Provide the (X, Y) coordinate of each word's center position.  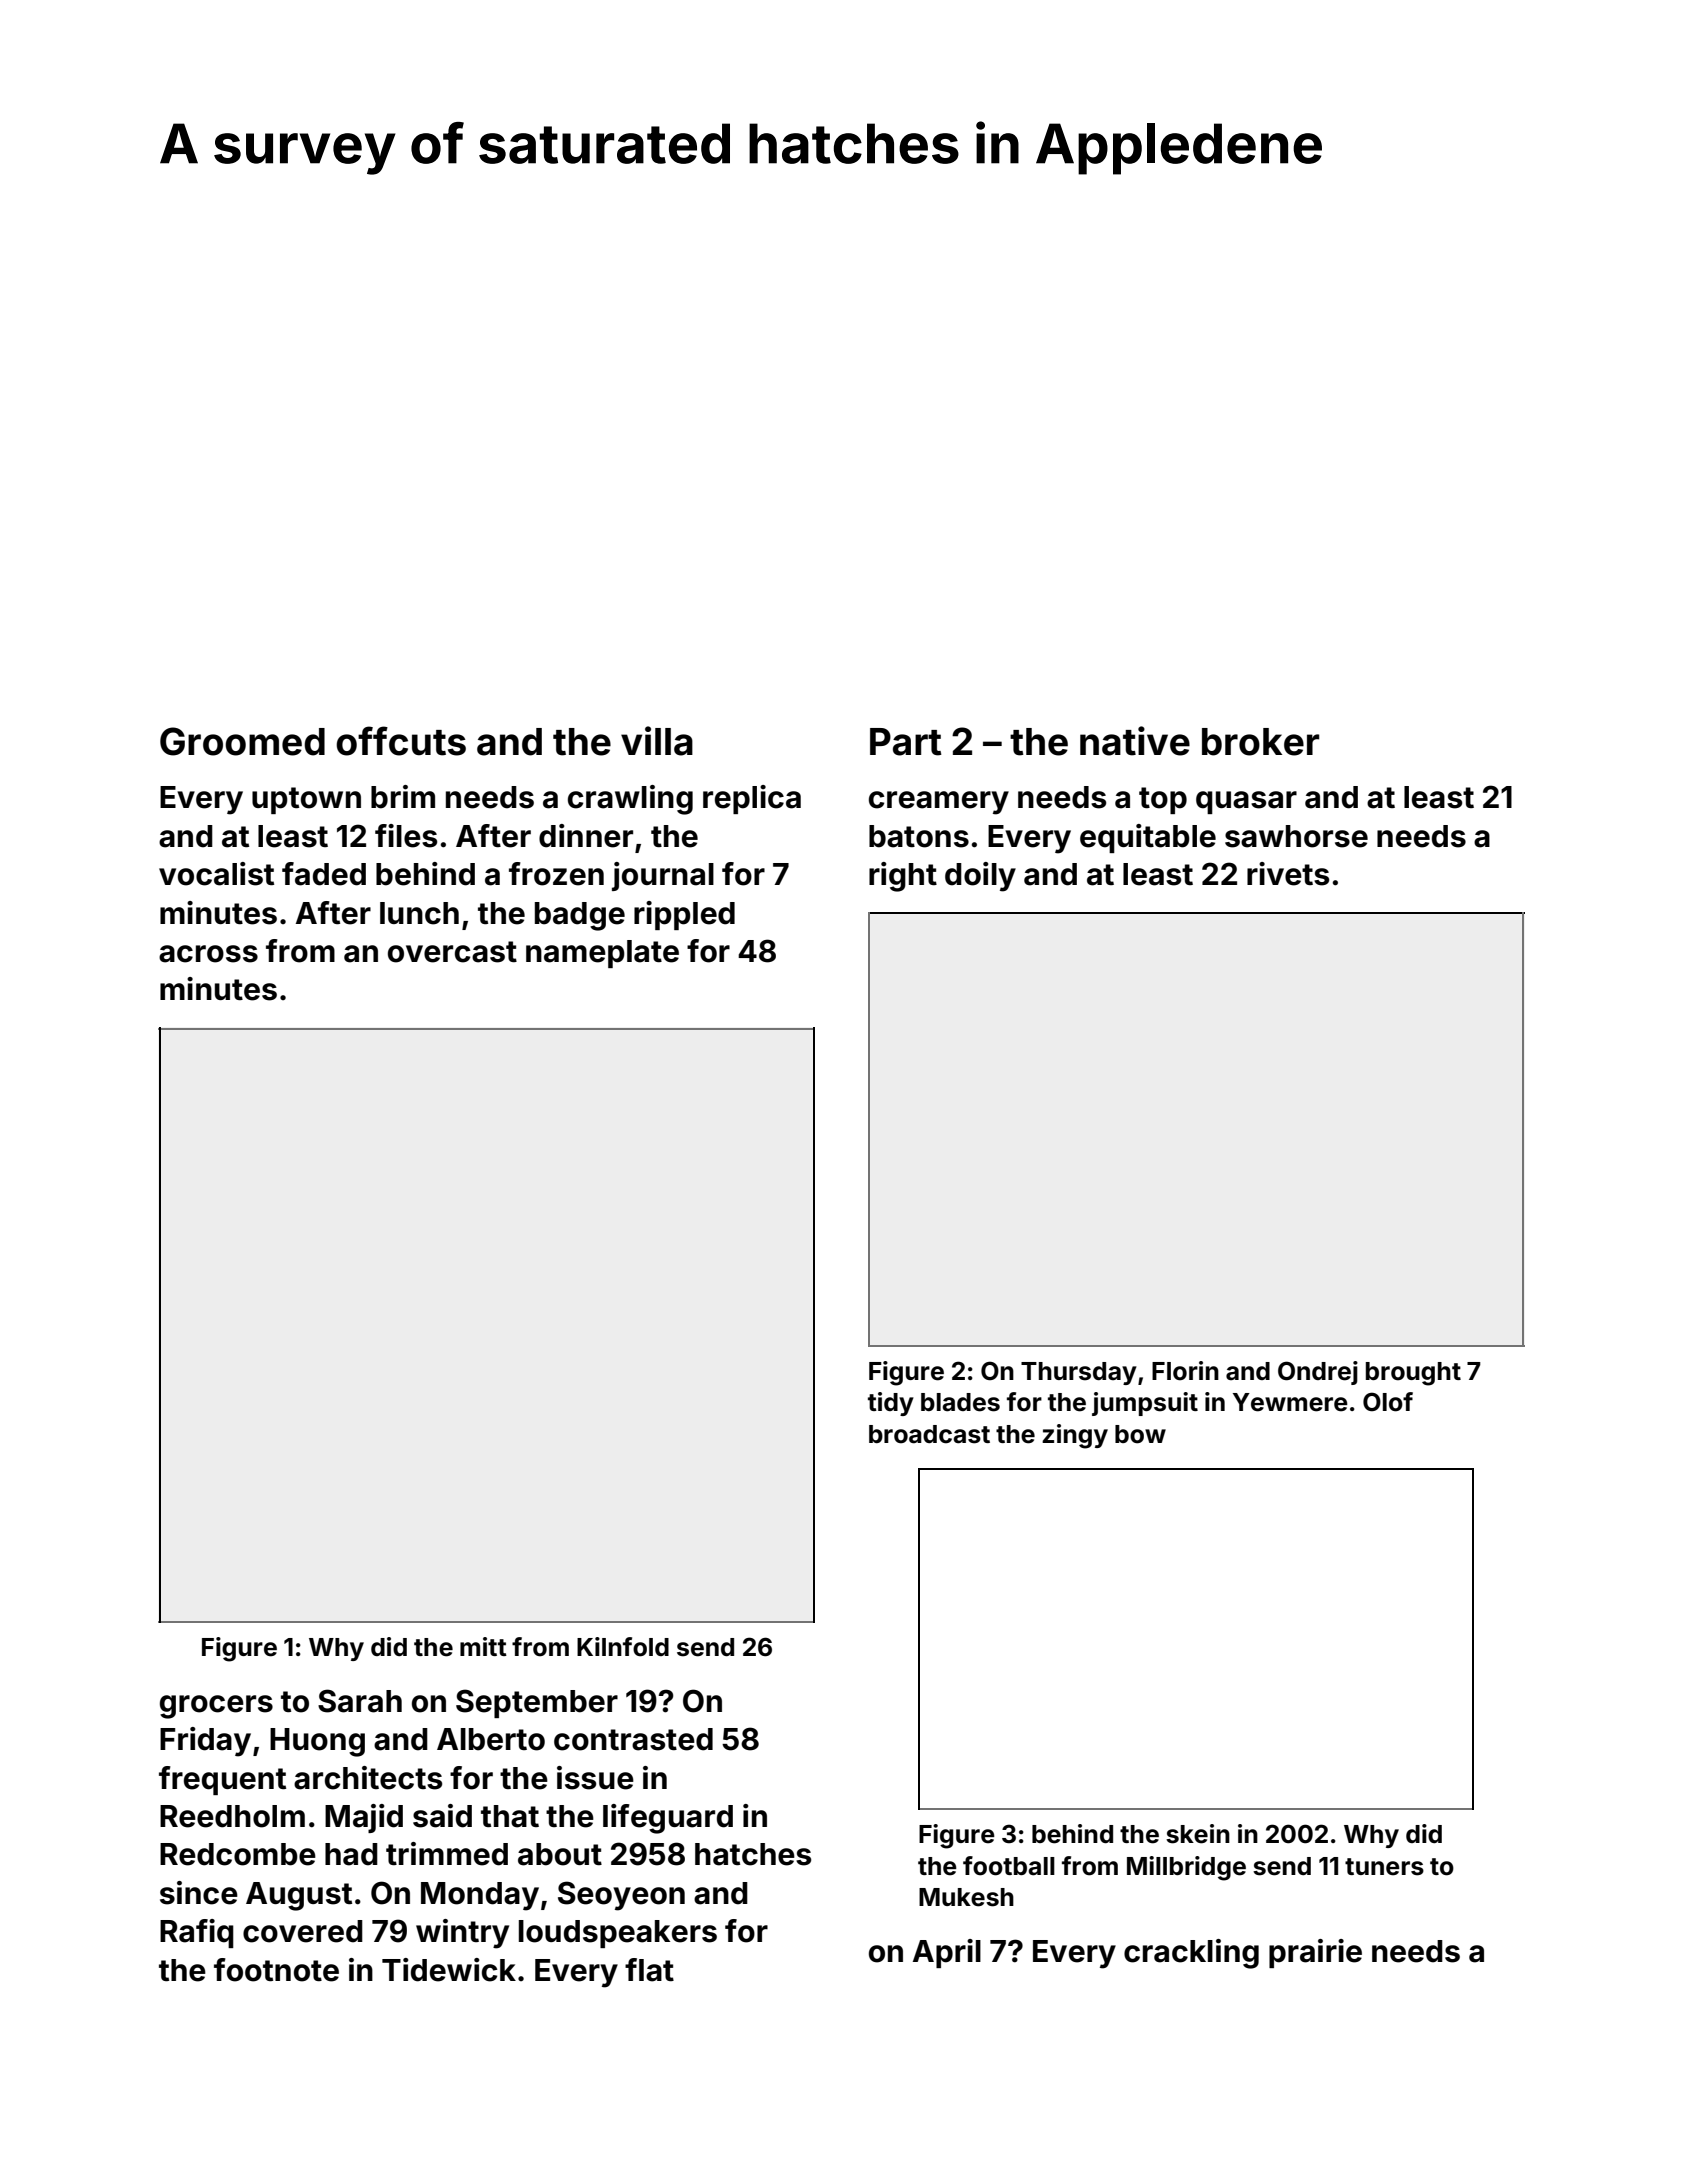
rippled (684, 915)
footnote (276, 1970)
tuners (1384, 1867)
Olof (1388, 1402)
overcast (452, 952)
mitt (483, 1646)
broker (1261, 742)
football (1009, 1866)
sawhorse (1296, 836)
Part (906, 742)
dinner (586, 836)
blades (960, 1402)
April (947, 1953)
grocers (216, 1707)
